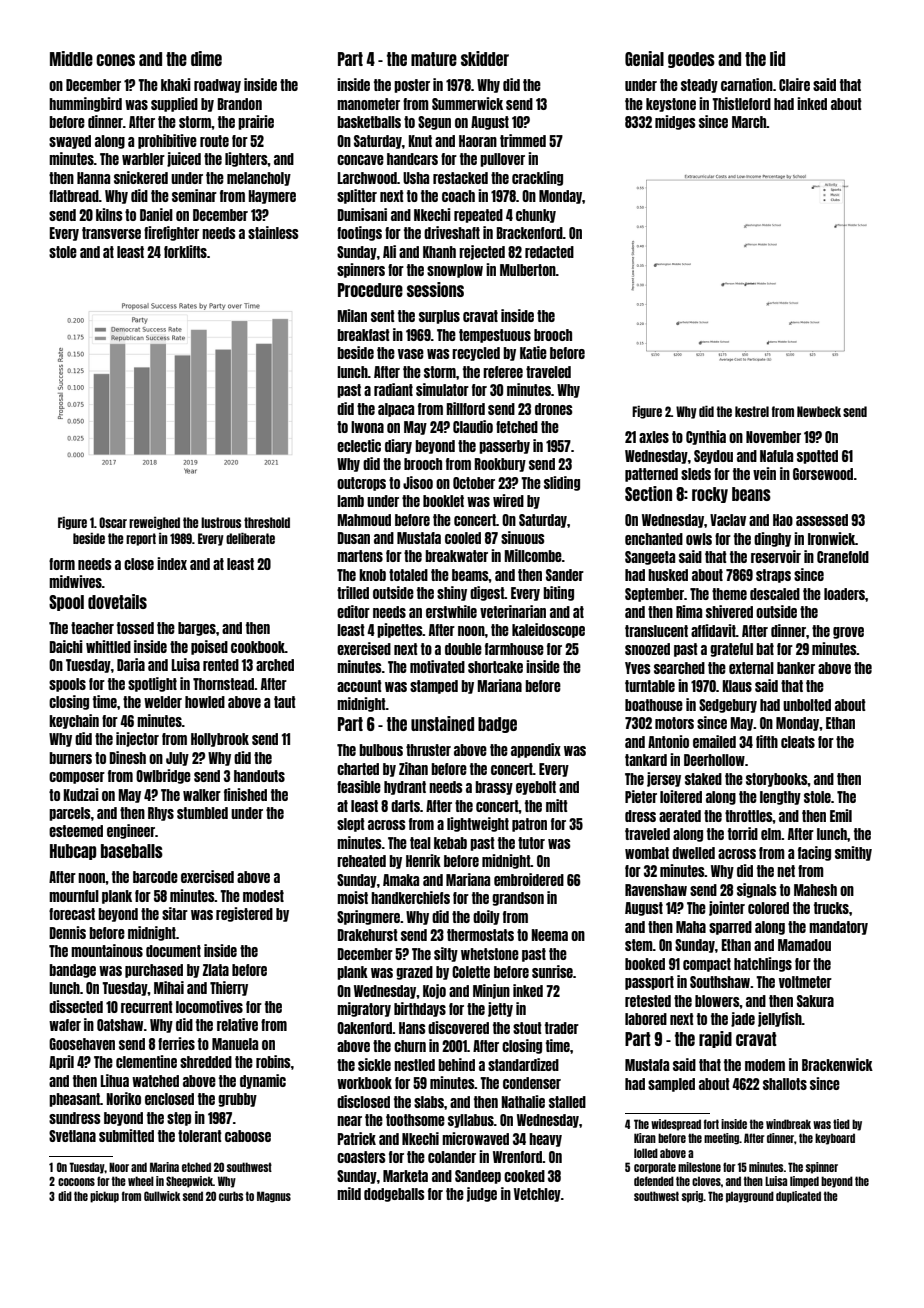 The width and height of the screenshot is (924, 1308). What do you see at coordinates (649, 983) in the screenshot?
I see `passport` at bounding box center [649, 983].
